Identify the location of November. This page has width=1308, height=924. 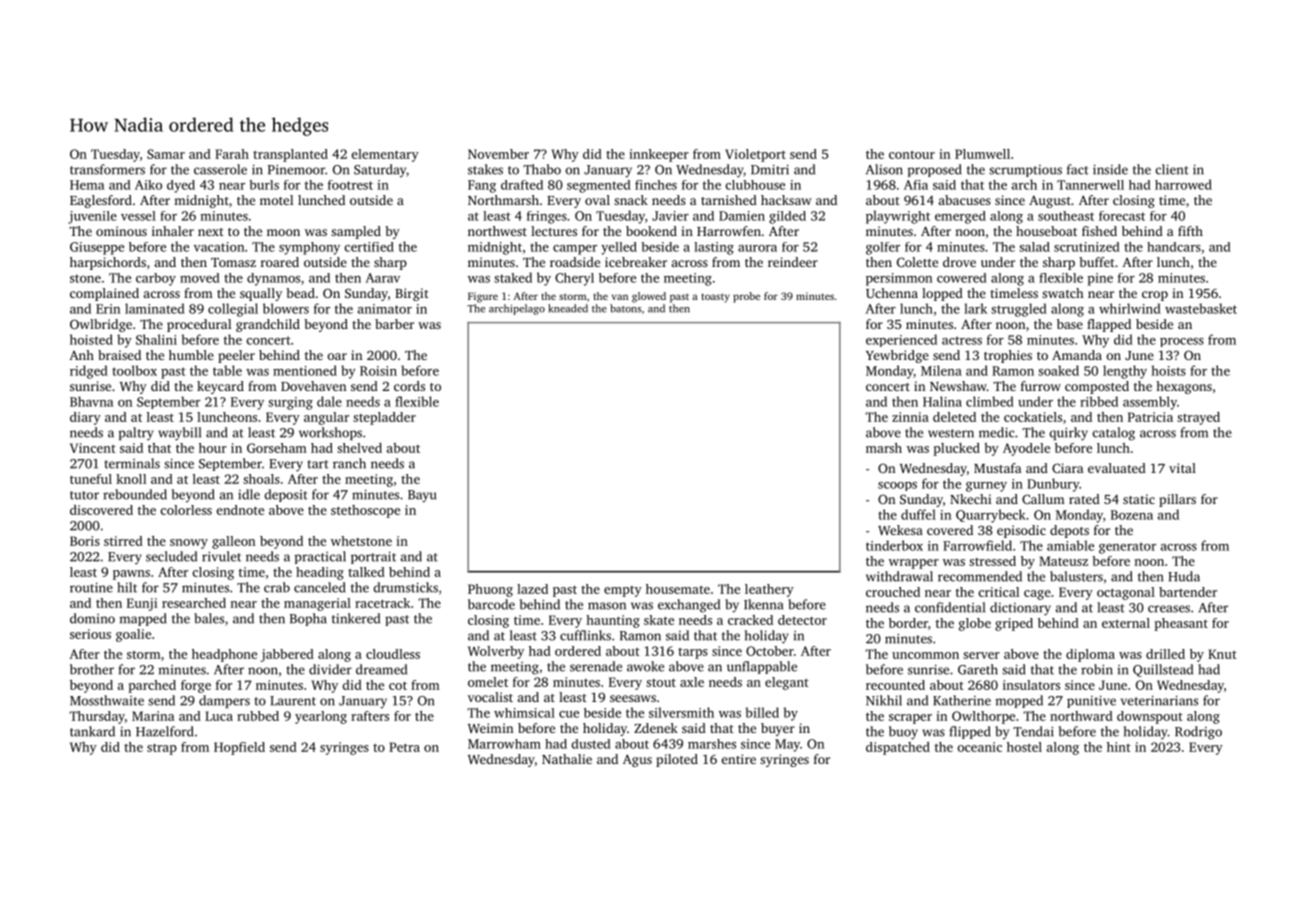
(498, 154).
